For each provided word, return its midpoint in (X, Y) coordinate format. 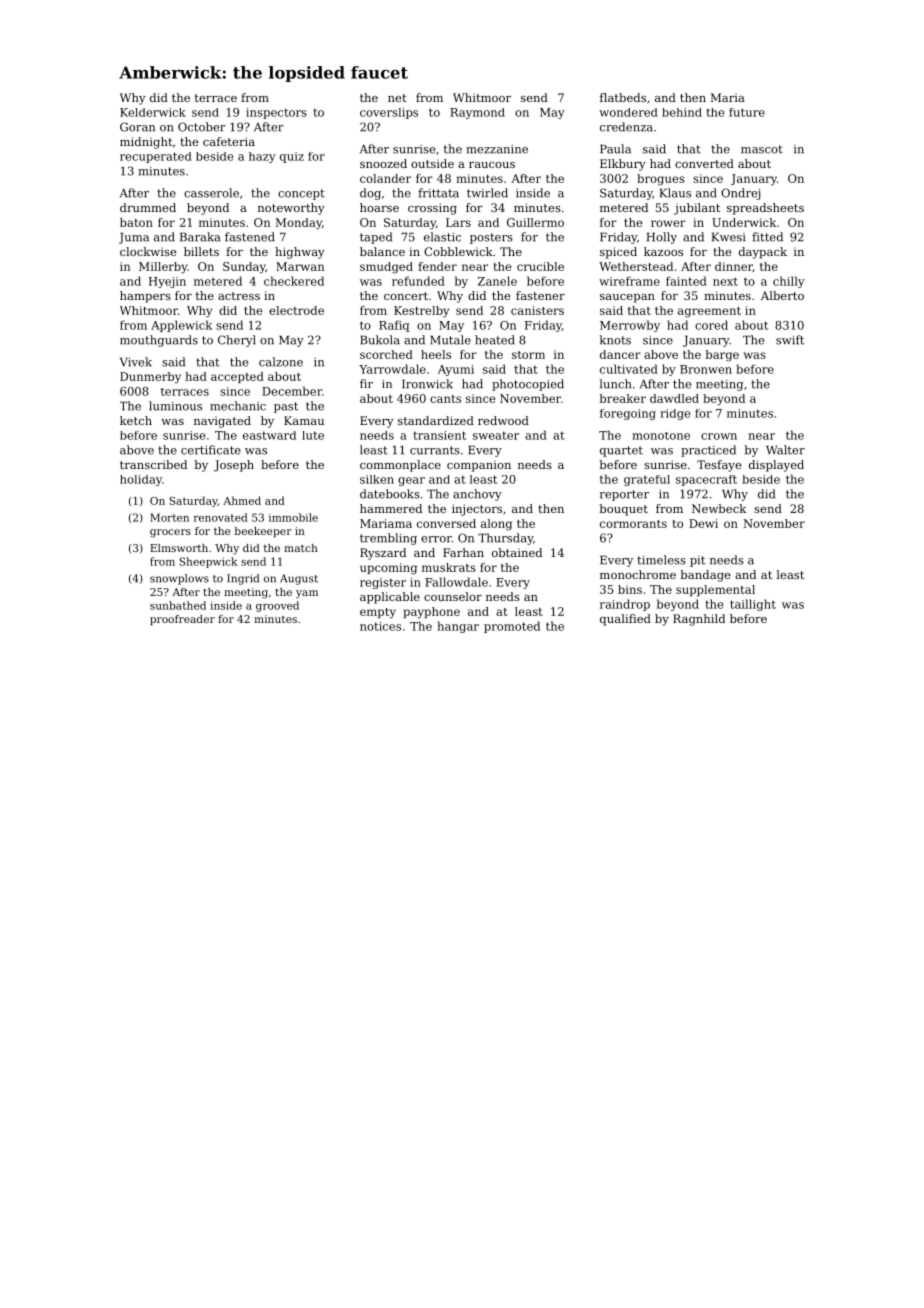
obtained (517, 552)
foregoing (628, 414)
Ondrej (740, 194)
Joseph (234, 466)
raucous (492, 165)
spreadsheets (765, 209)
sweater (496, 435)
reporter (624, 495)
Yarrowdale (392, 369)
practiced (708, 451)
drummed (148, 207)
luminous (175, 406)
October (202, 127)
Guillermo (535, 222)
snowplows (179, 579)
